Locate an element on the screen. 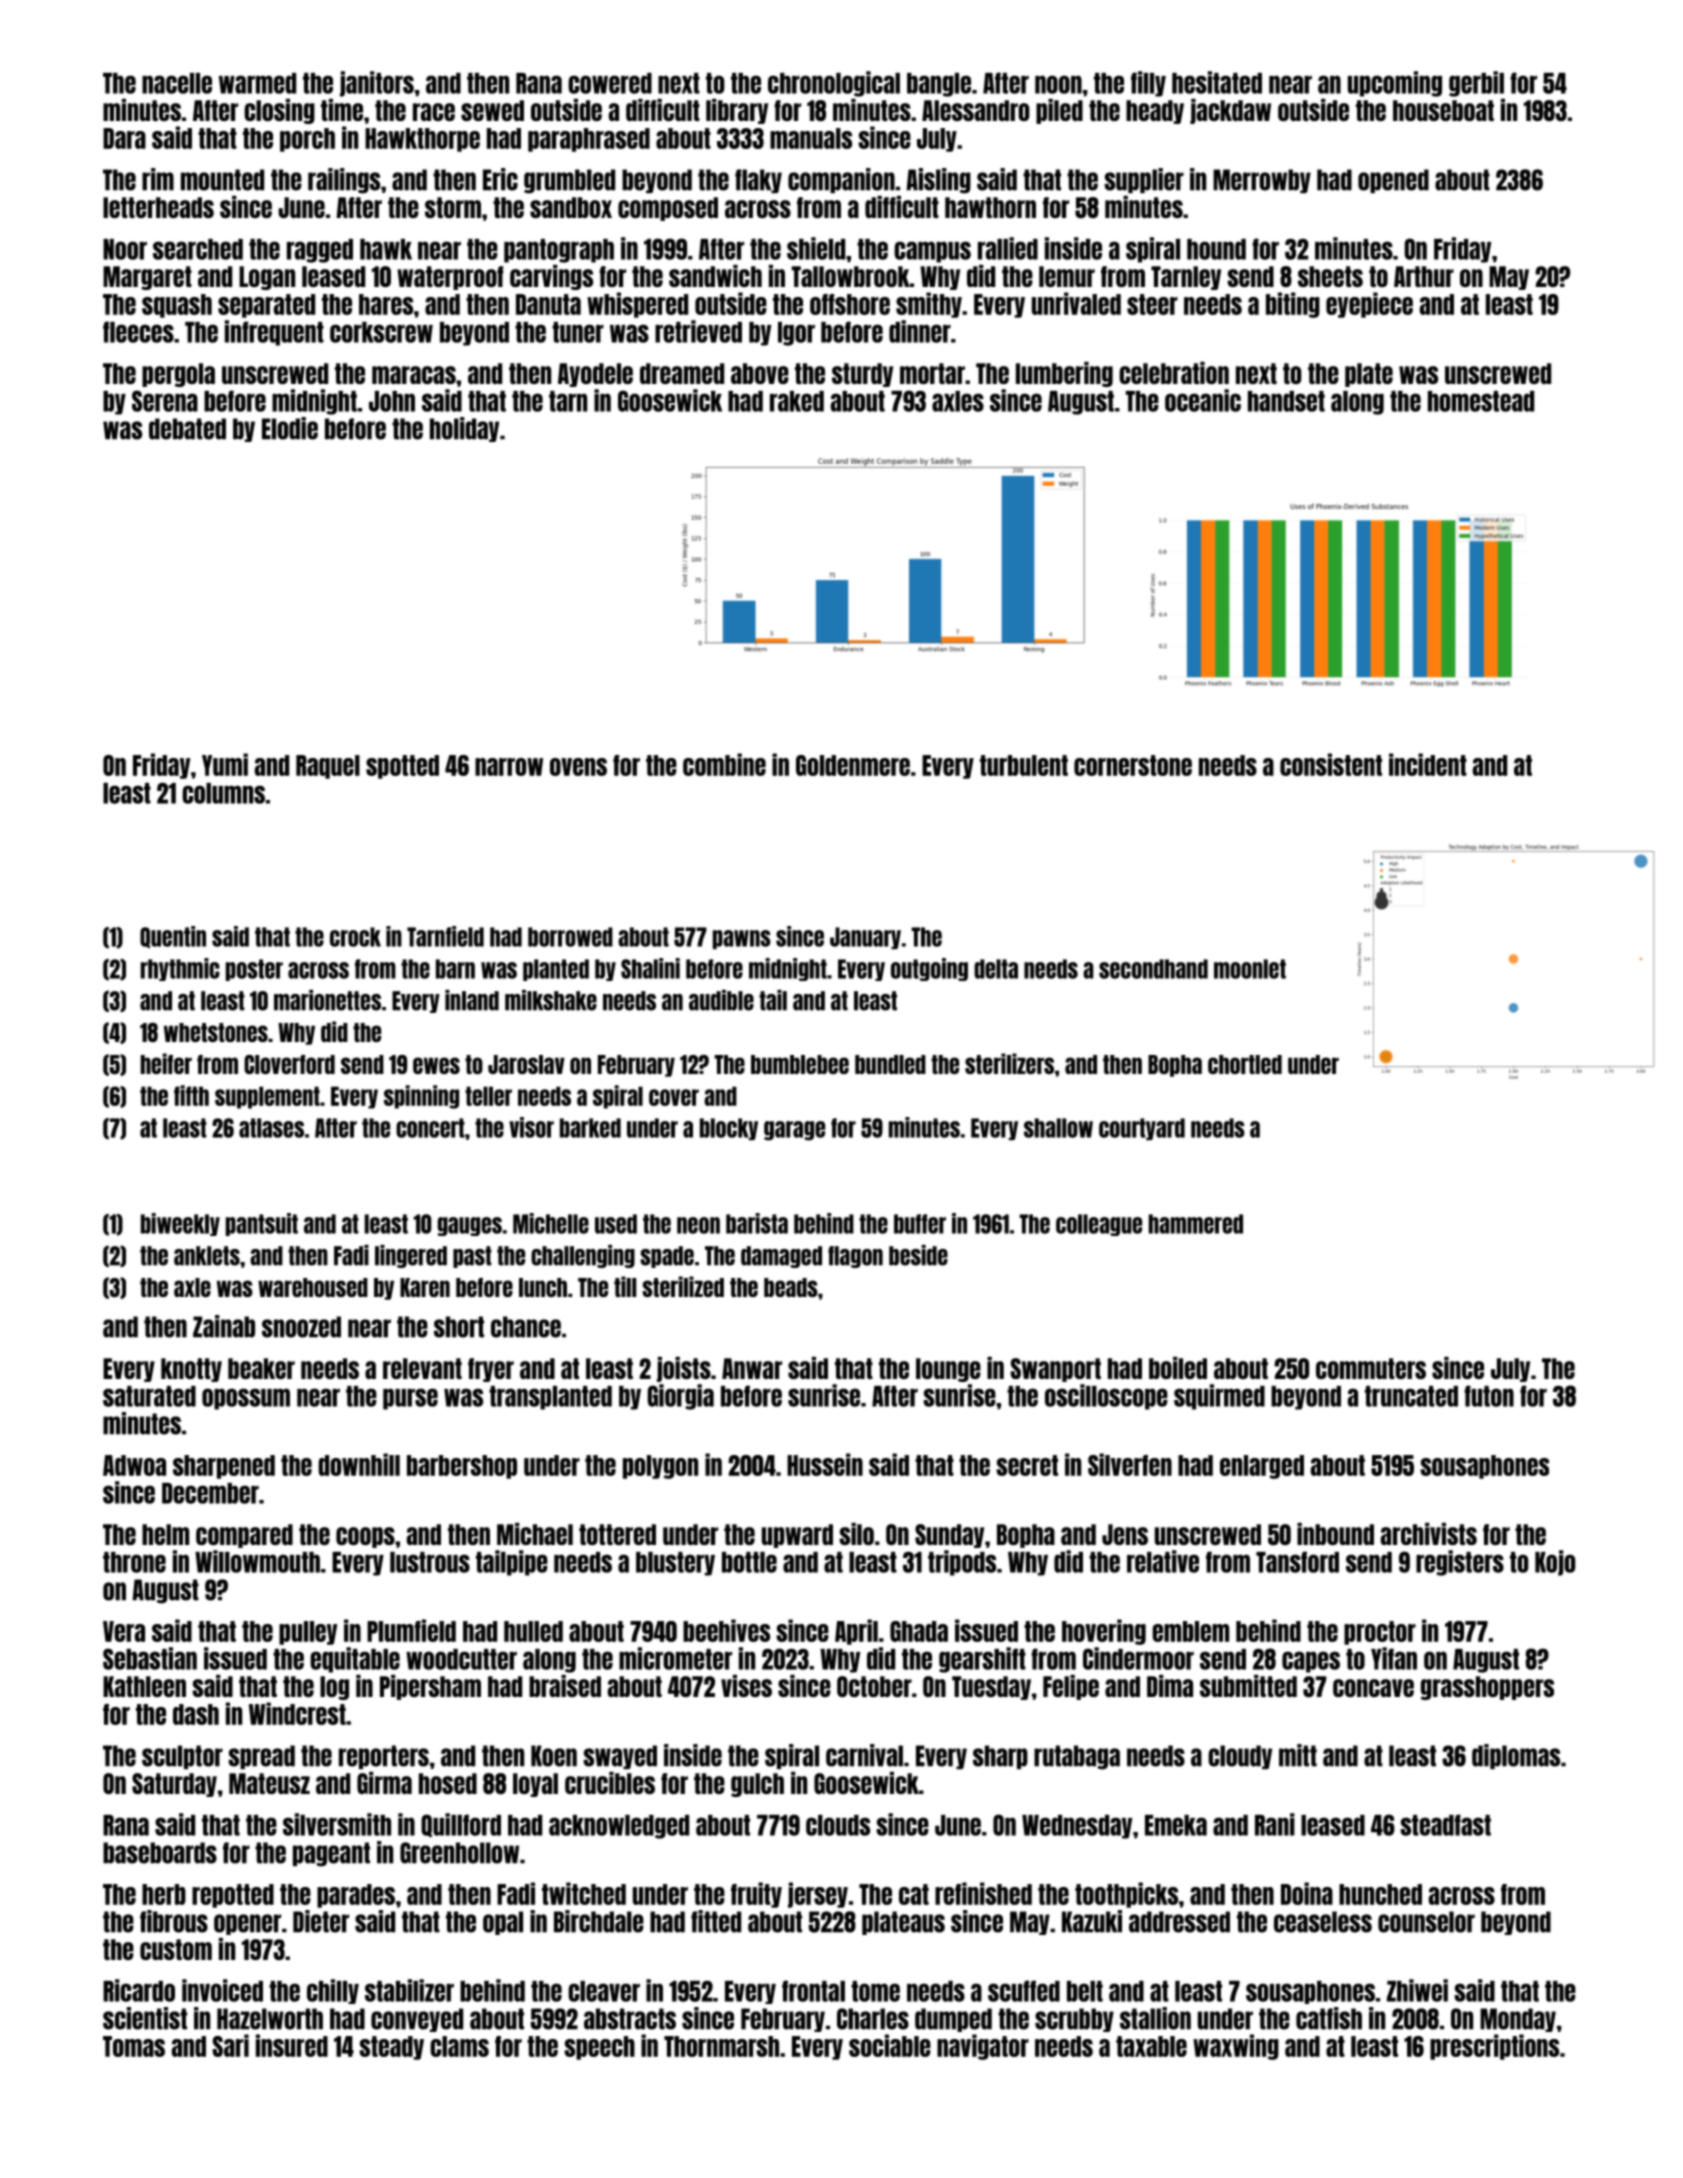 This screenshot has height=2178, width=1683. inland is located at coordinates (472, 1000).
